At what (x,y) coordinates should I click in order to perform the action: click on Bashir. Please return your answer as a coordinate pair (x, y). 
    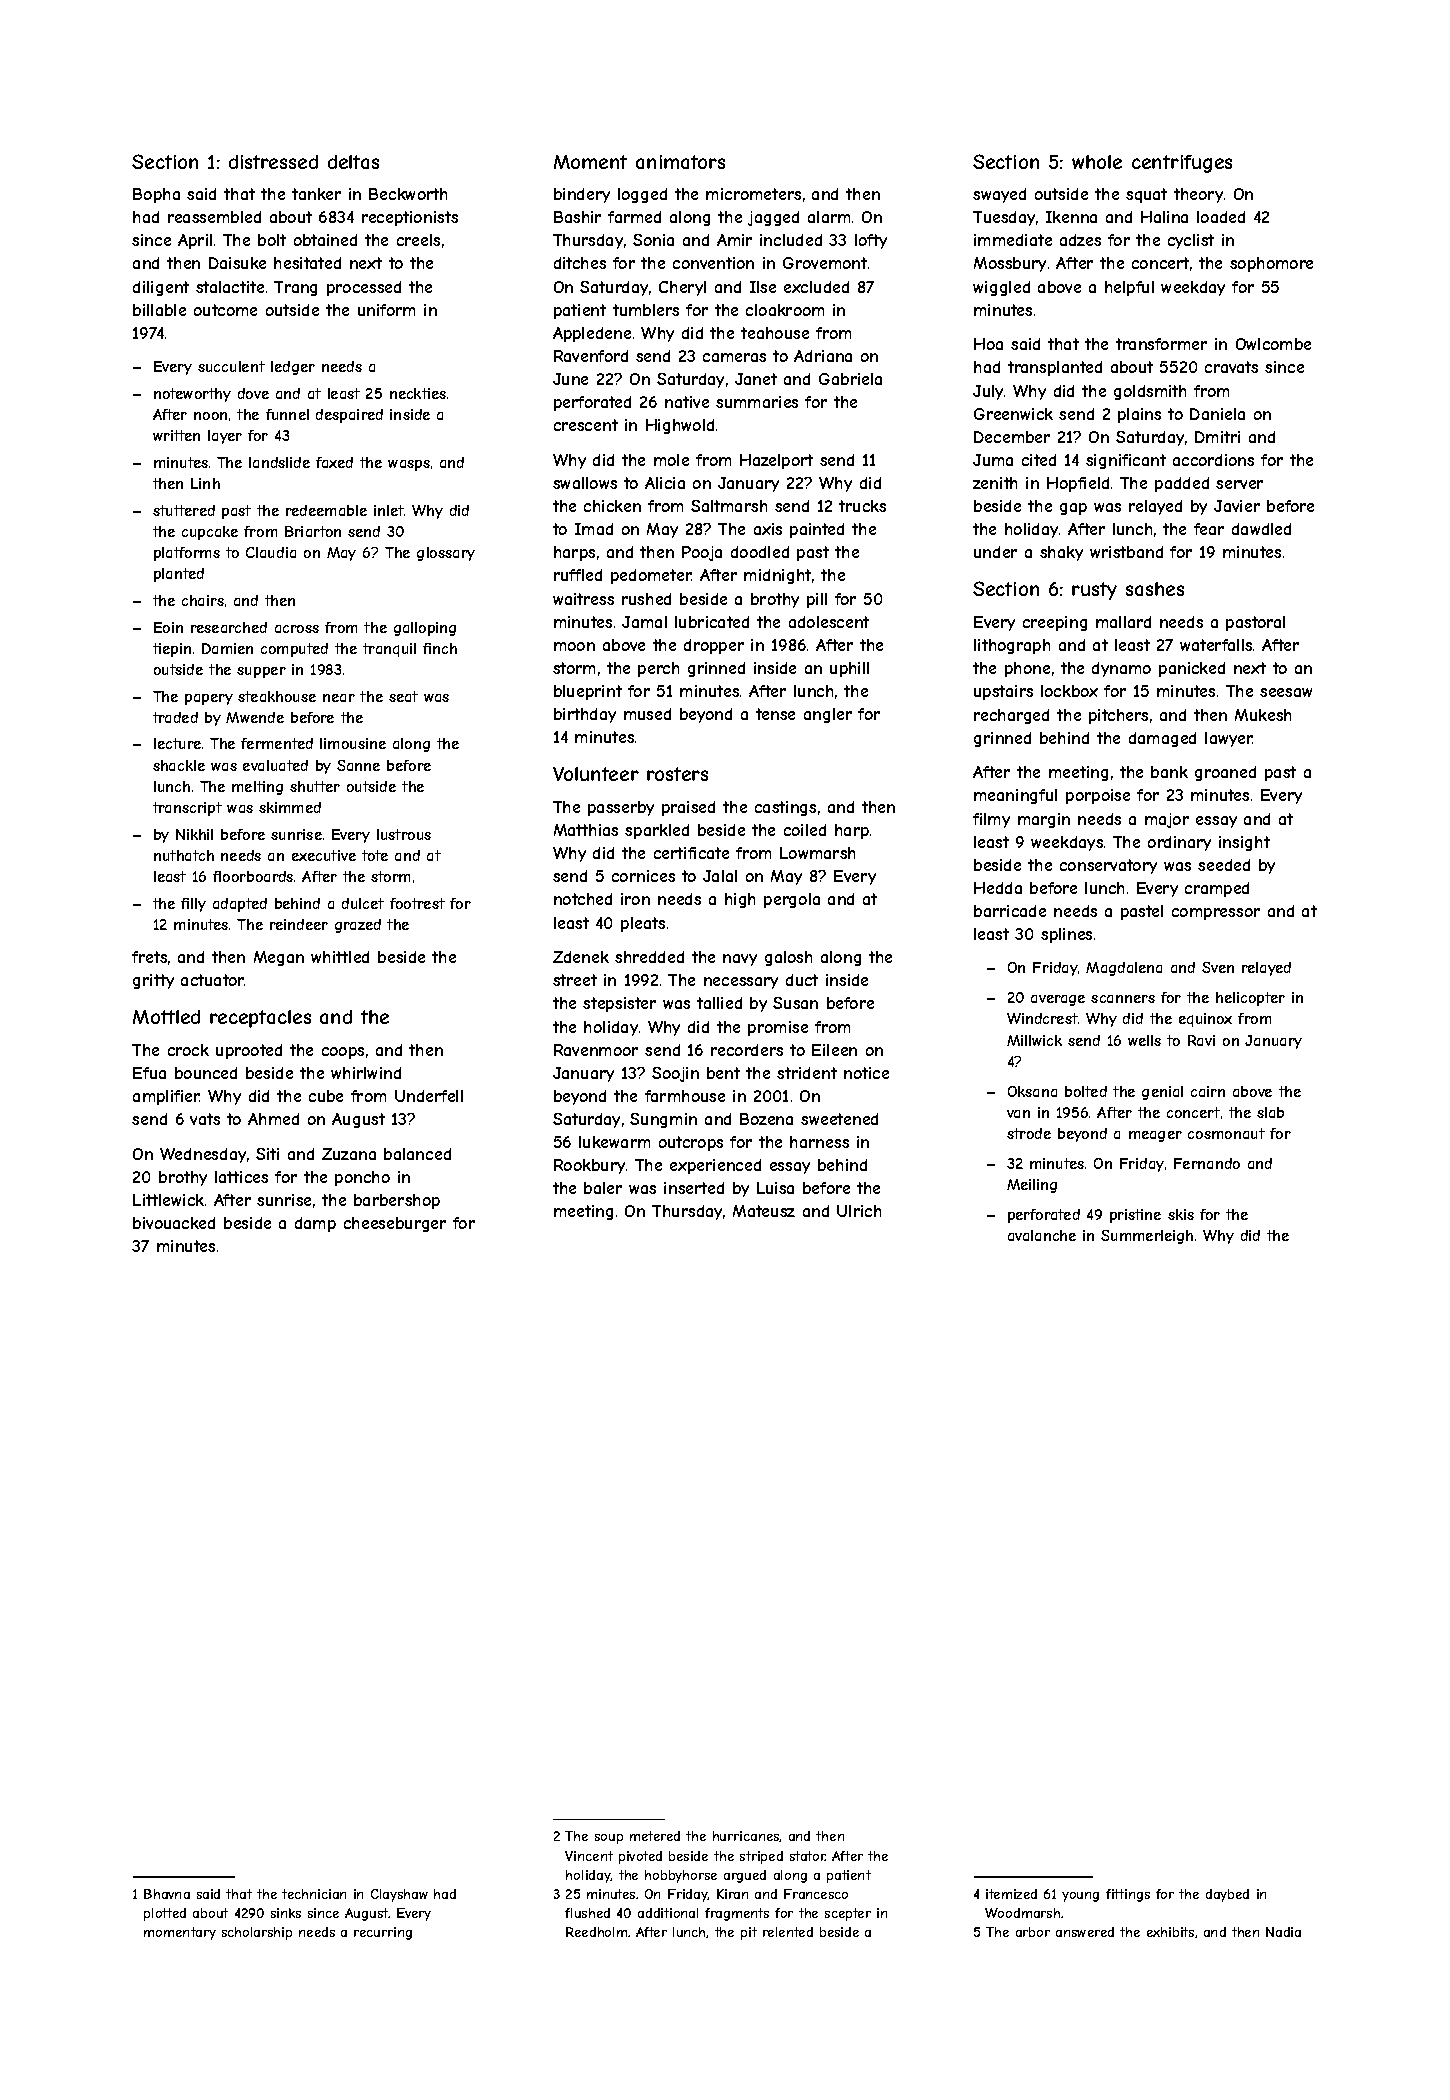
    Looking at the image, I should click on (577, 217).
